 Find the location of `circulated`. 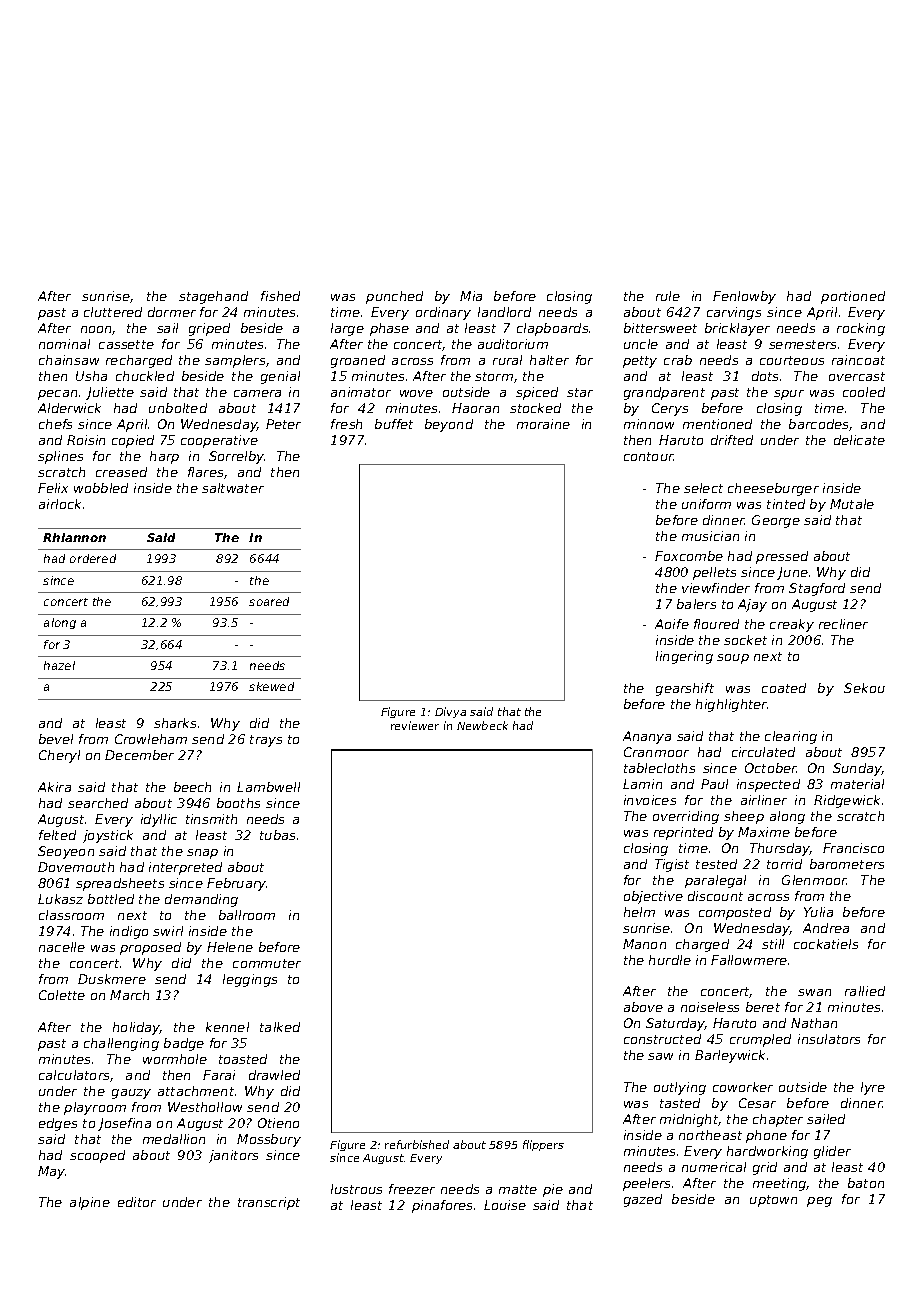

circulated is located at coordinates (763, 752).
